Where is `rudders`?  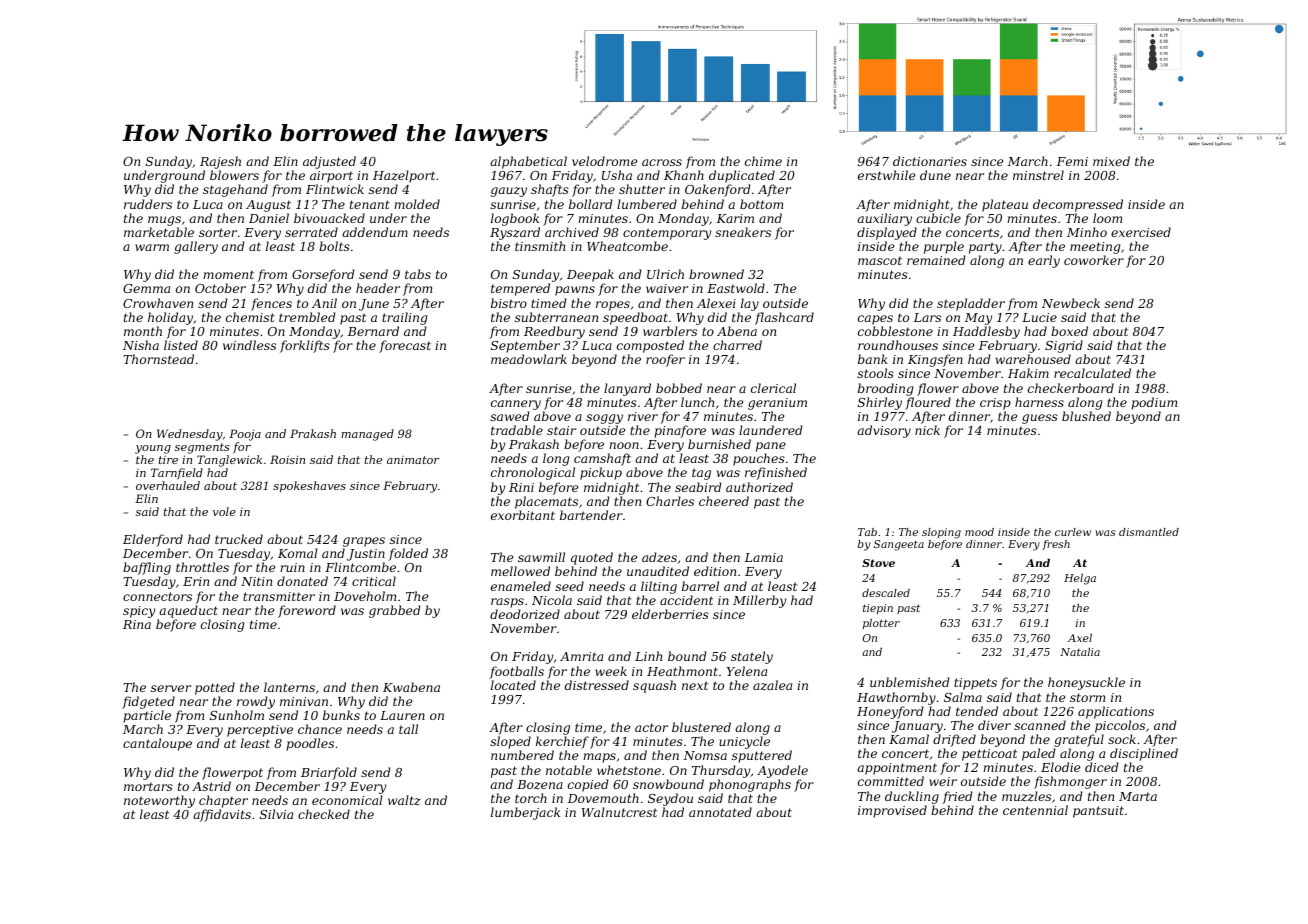
rudders is located at coordinates (148, 204).
